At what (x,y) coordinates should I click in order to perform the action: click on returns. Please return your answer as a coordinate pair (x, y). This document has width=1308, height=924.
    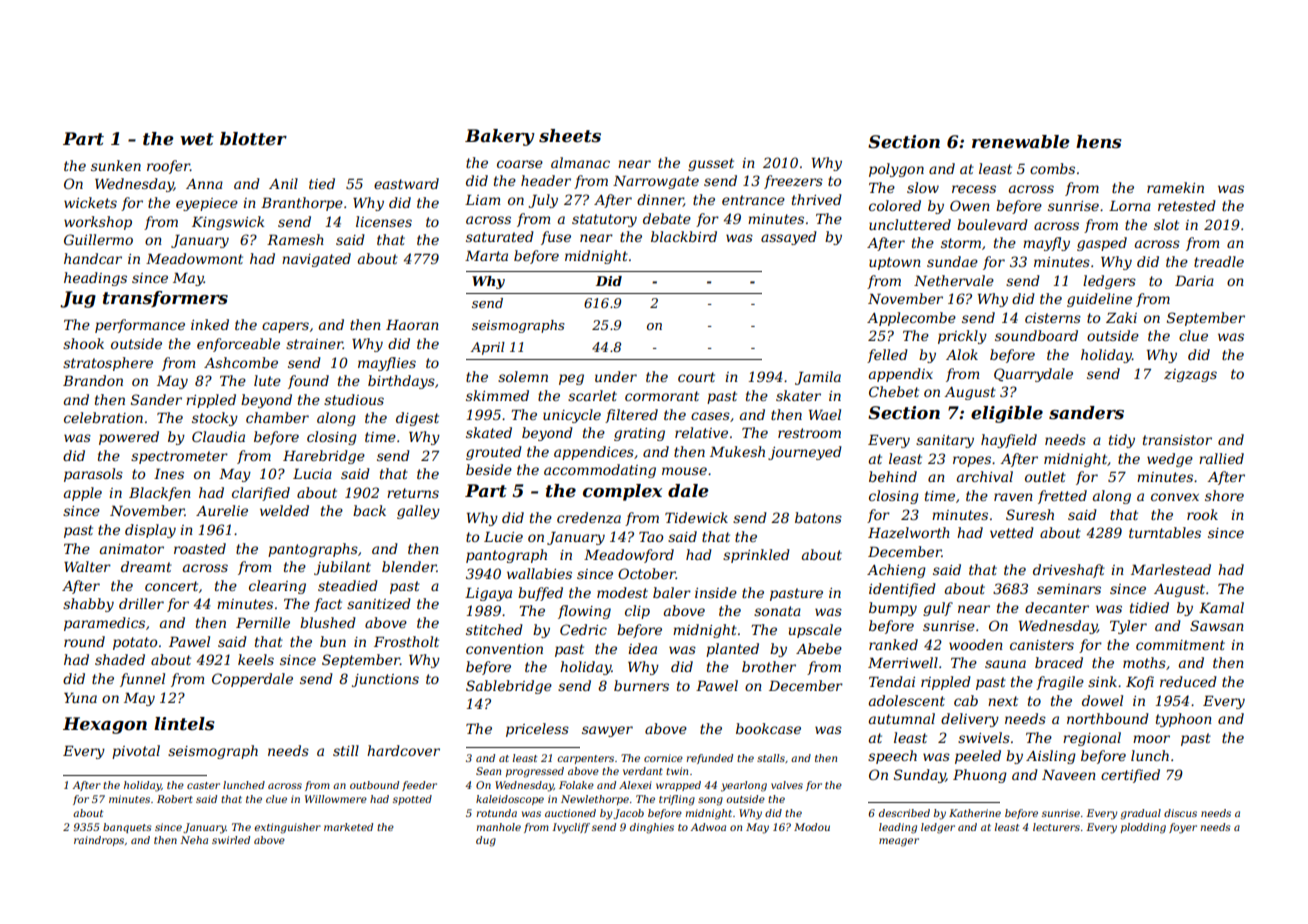
    Looking at the image, I should click on (413, 493).
